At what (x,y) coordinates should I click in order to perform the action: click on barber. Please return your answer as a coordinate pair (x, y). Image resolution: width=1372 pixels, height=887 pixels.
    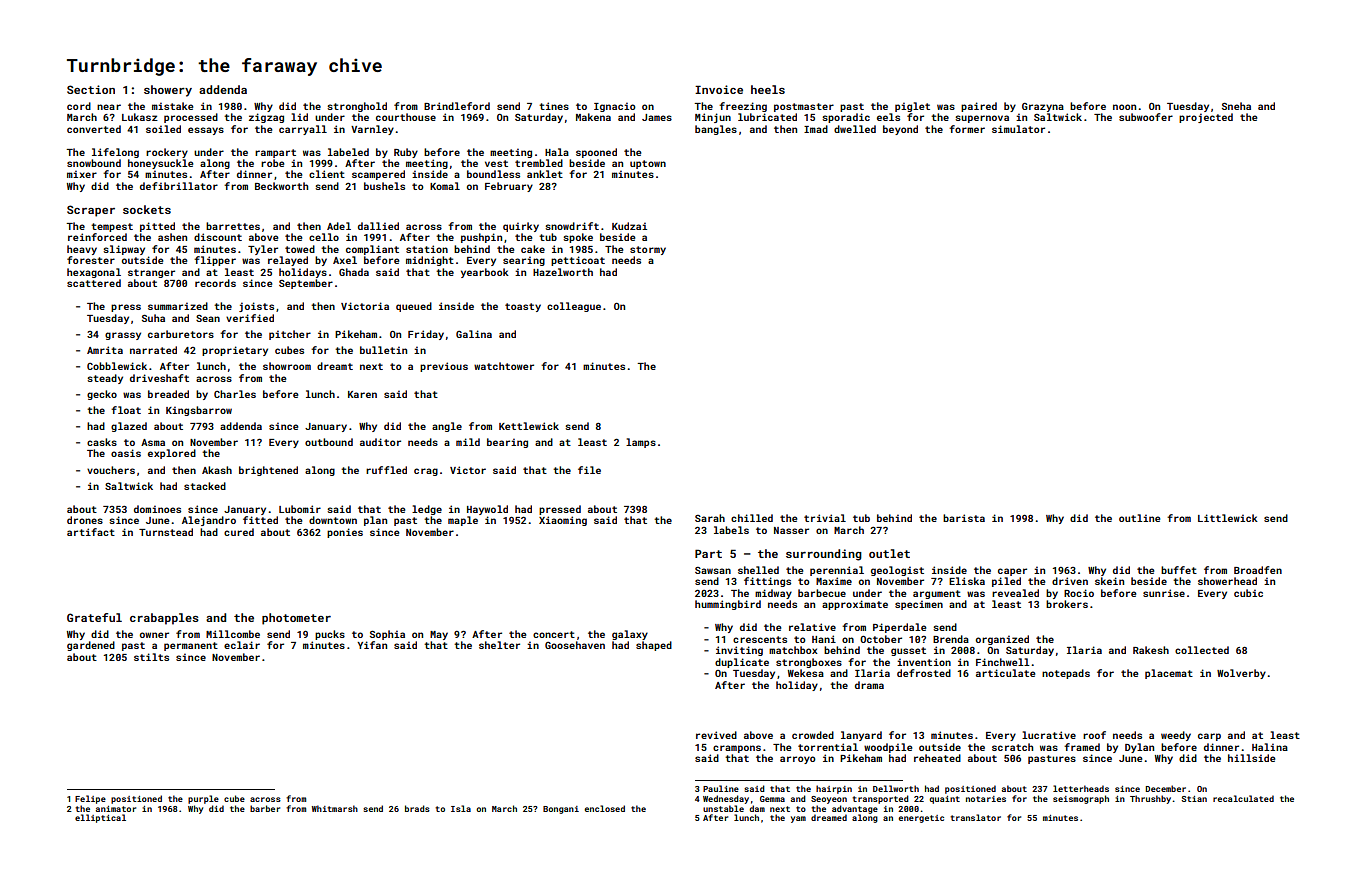
    Looking at the image, I should click on (265, 808).
